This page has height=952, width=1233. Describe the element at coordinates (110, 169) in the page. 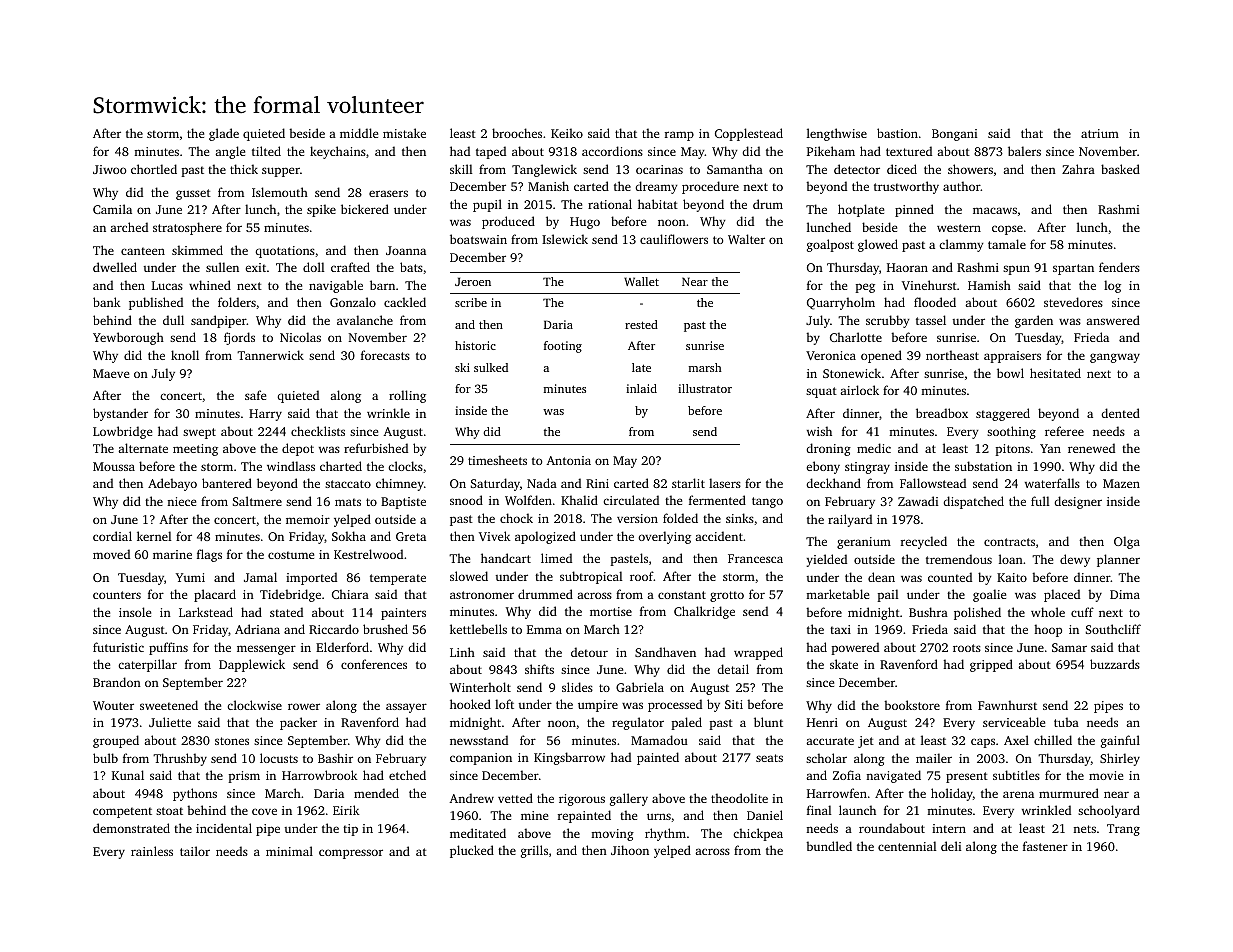

I see `Jiwoo` at that location.
